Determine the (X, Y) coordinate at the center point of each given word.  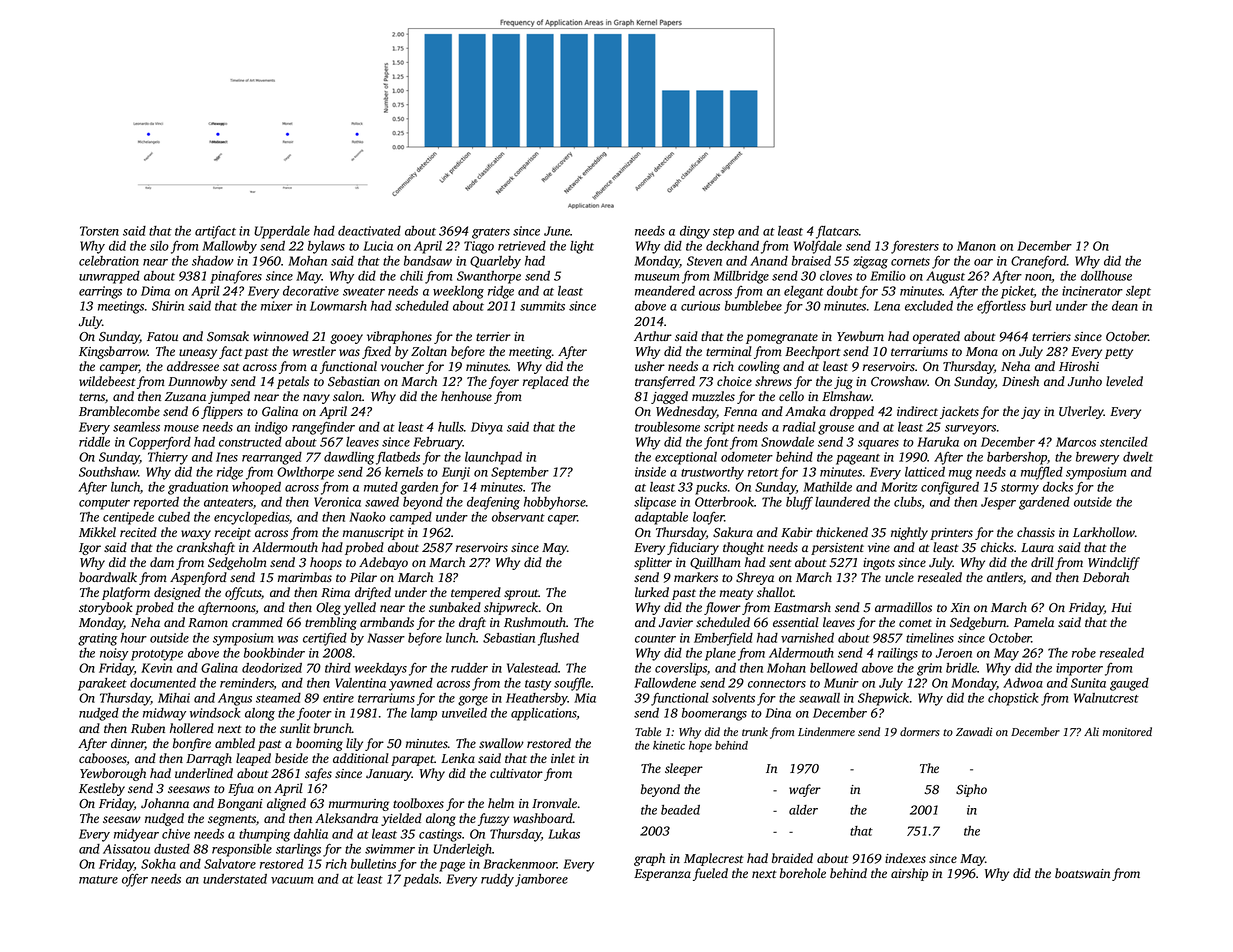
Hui (1121, 607)
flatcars (837, 232)
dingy (695, 232)
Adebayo (383, 563)
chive (176, 834)
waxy (196, 535)
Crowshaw (899, 381)
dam (162, 562)
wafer (805, 790)
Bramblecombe (119, 411)
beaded (680, 810)
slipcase (655, 503)
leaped (253, 759)
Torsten (99, 231)
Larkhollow (1104, 532)
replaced (546, 382)
